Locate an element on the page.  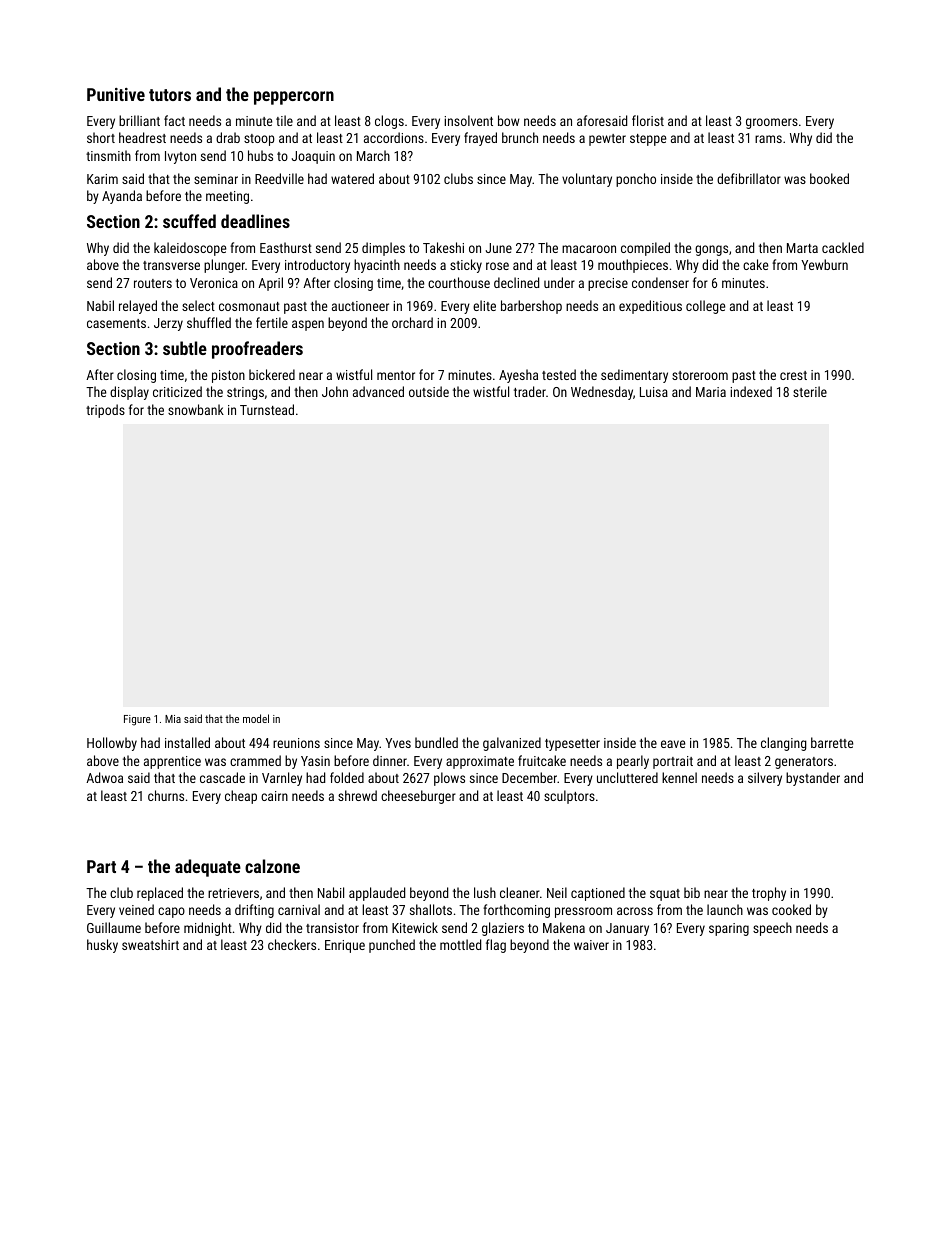
speech is located at coordinates (772, 929).
